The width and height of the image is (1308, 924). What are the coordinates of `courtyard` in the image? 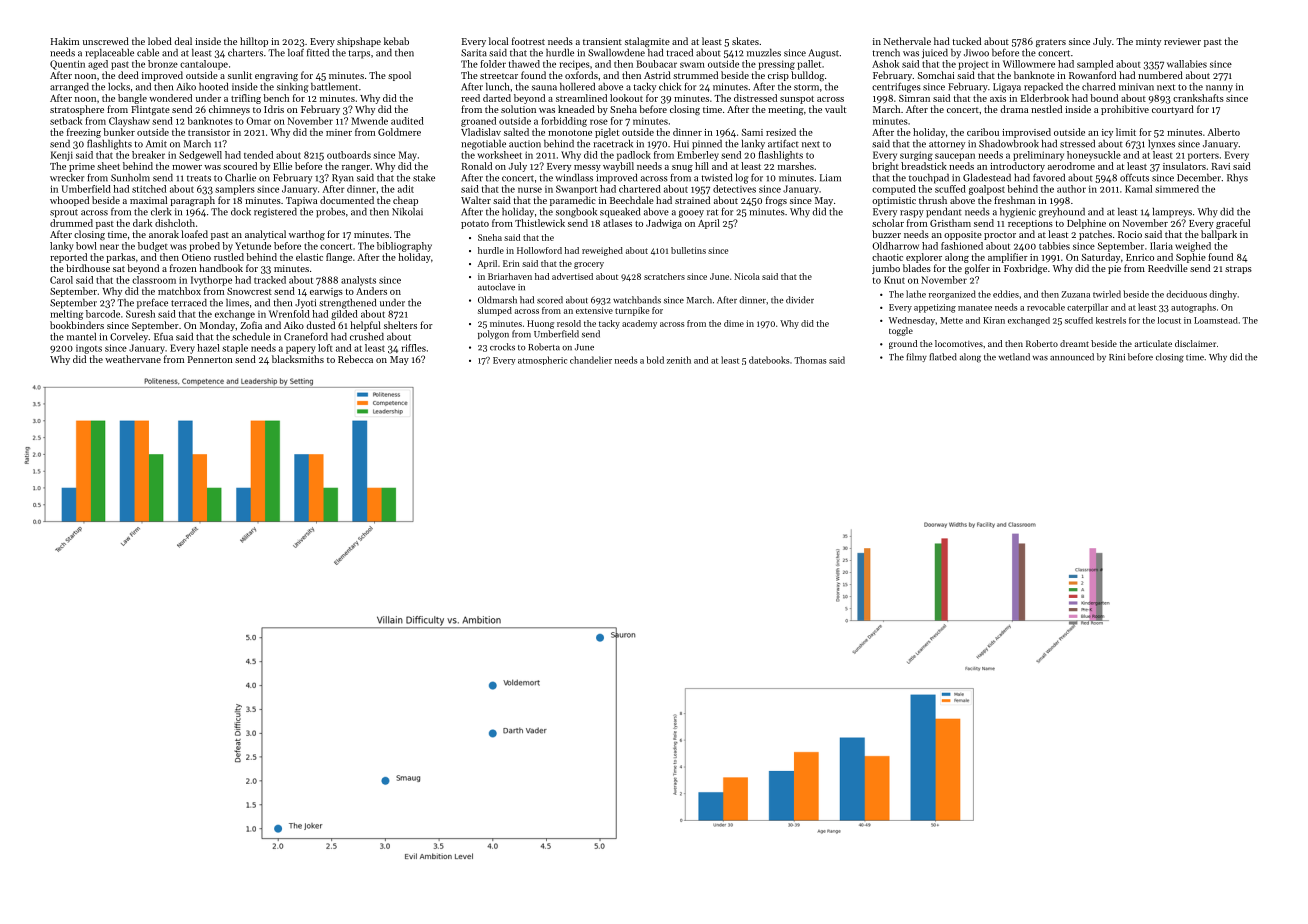 It's located at (1173, 110).
